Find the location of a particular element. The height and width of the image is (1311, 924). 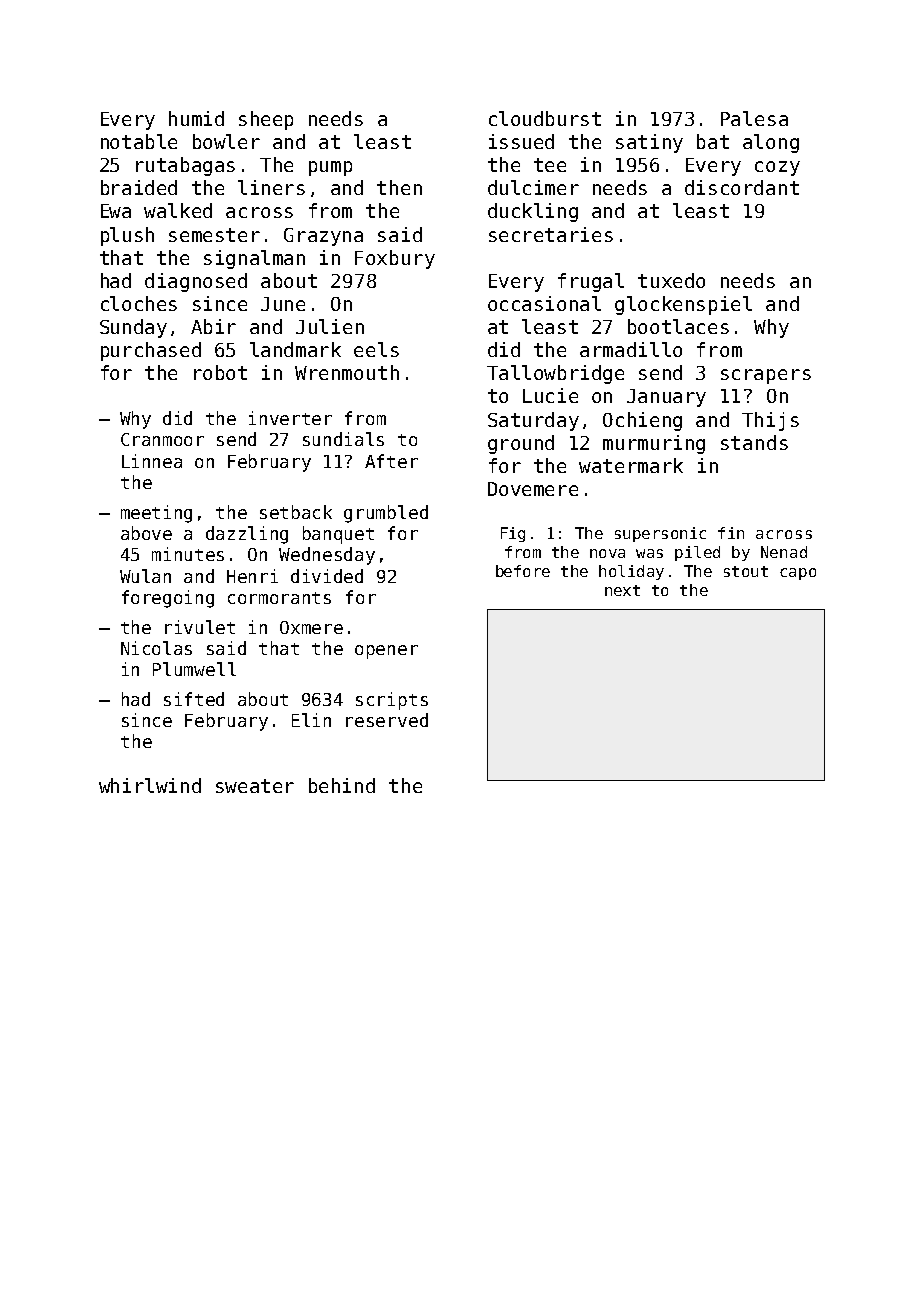

watermark is located at coordinates (631, 465).
